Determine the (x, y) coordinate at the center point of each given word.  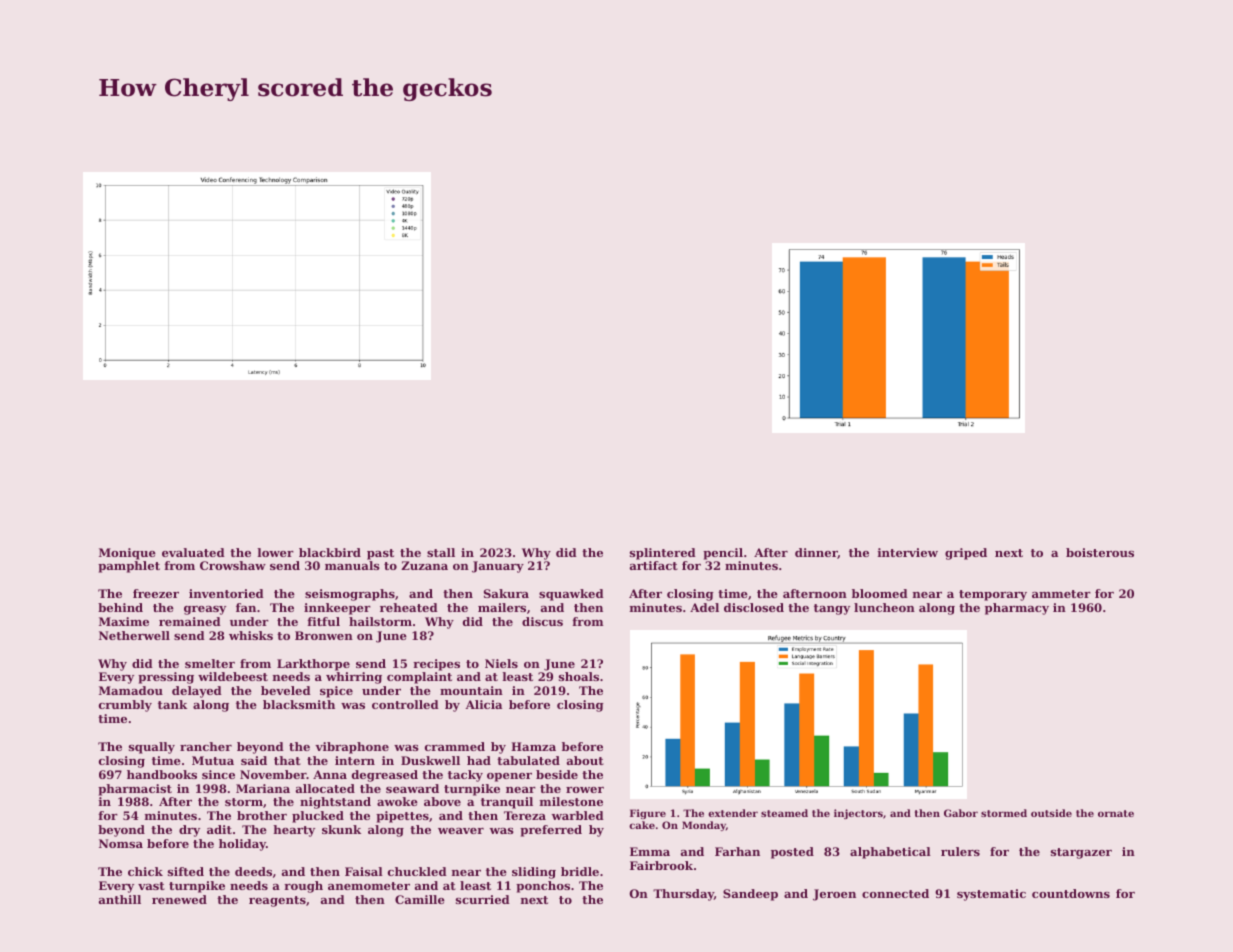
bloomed (880, 593)
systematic (991, 895)
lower (275, 552)
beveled (286, 690)
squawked (571, 595)
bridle (580, 871)
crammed (455, 746)
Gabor (961, 813)
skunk (341, 829)
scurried (483, 899)
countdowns (1071, 893)
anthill (120, 899)
